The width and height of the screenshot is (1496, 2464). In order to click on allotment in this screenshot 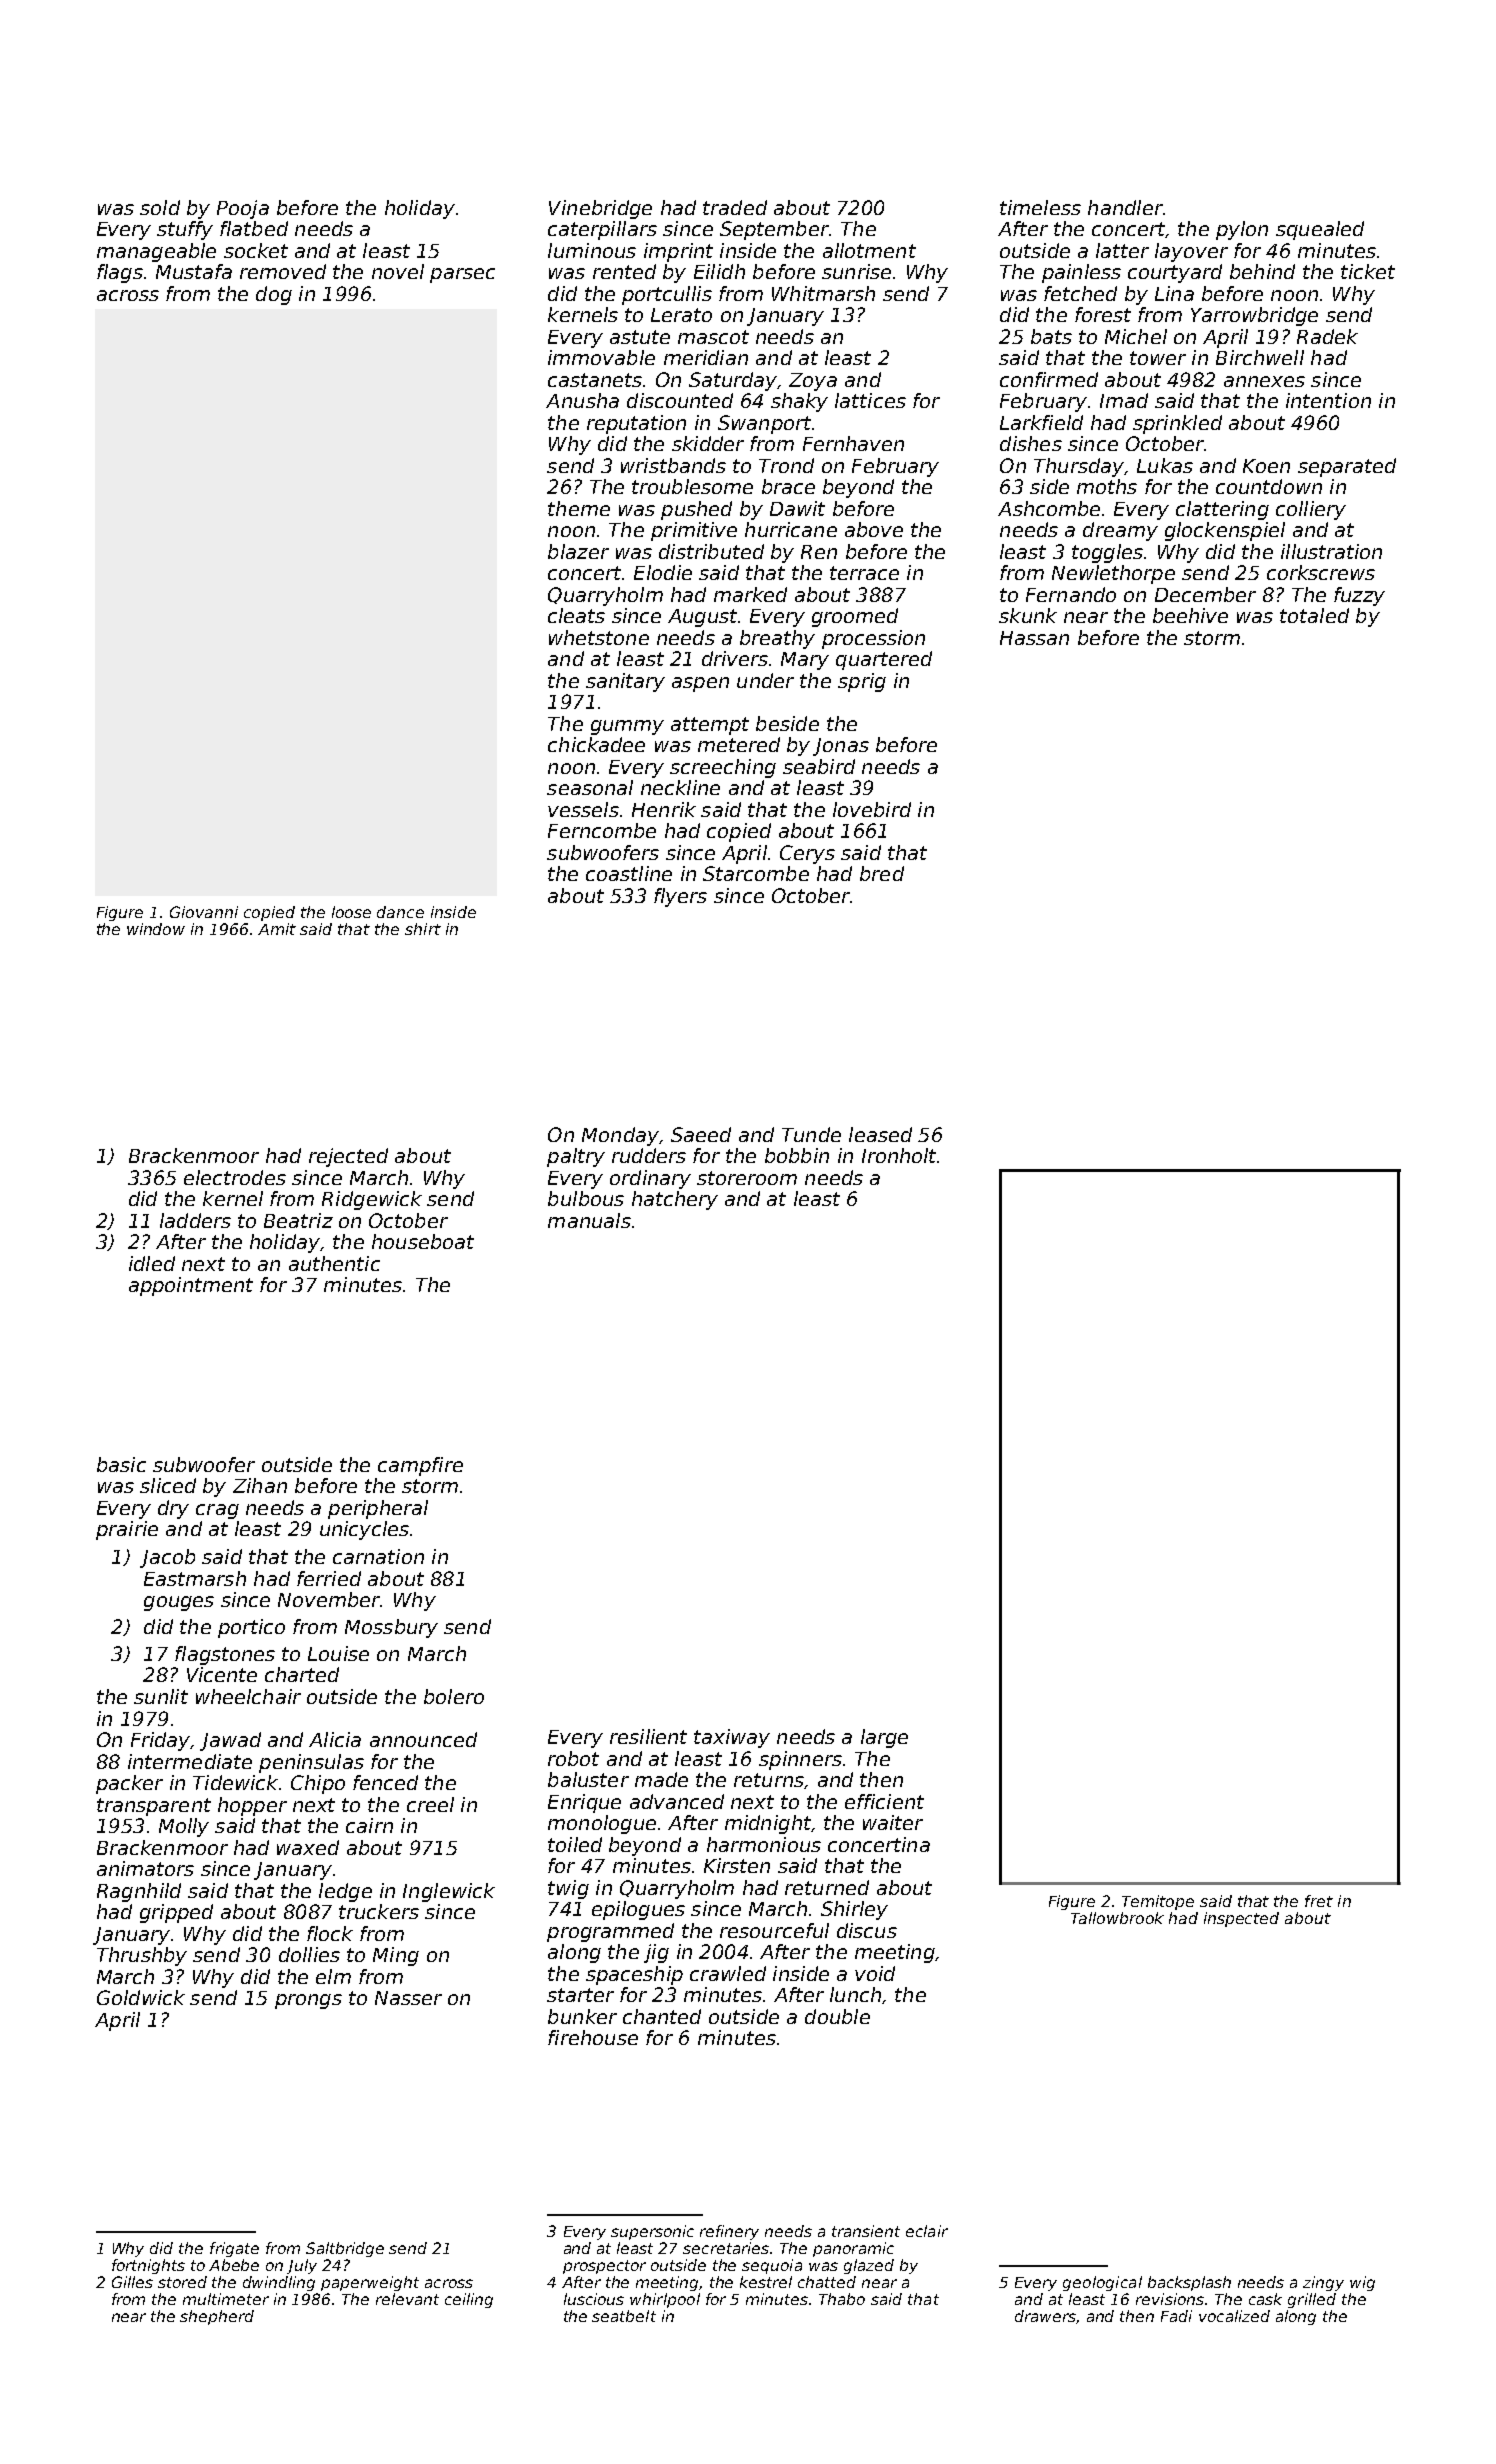, I will do `click(869, 250)`.
